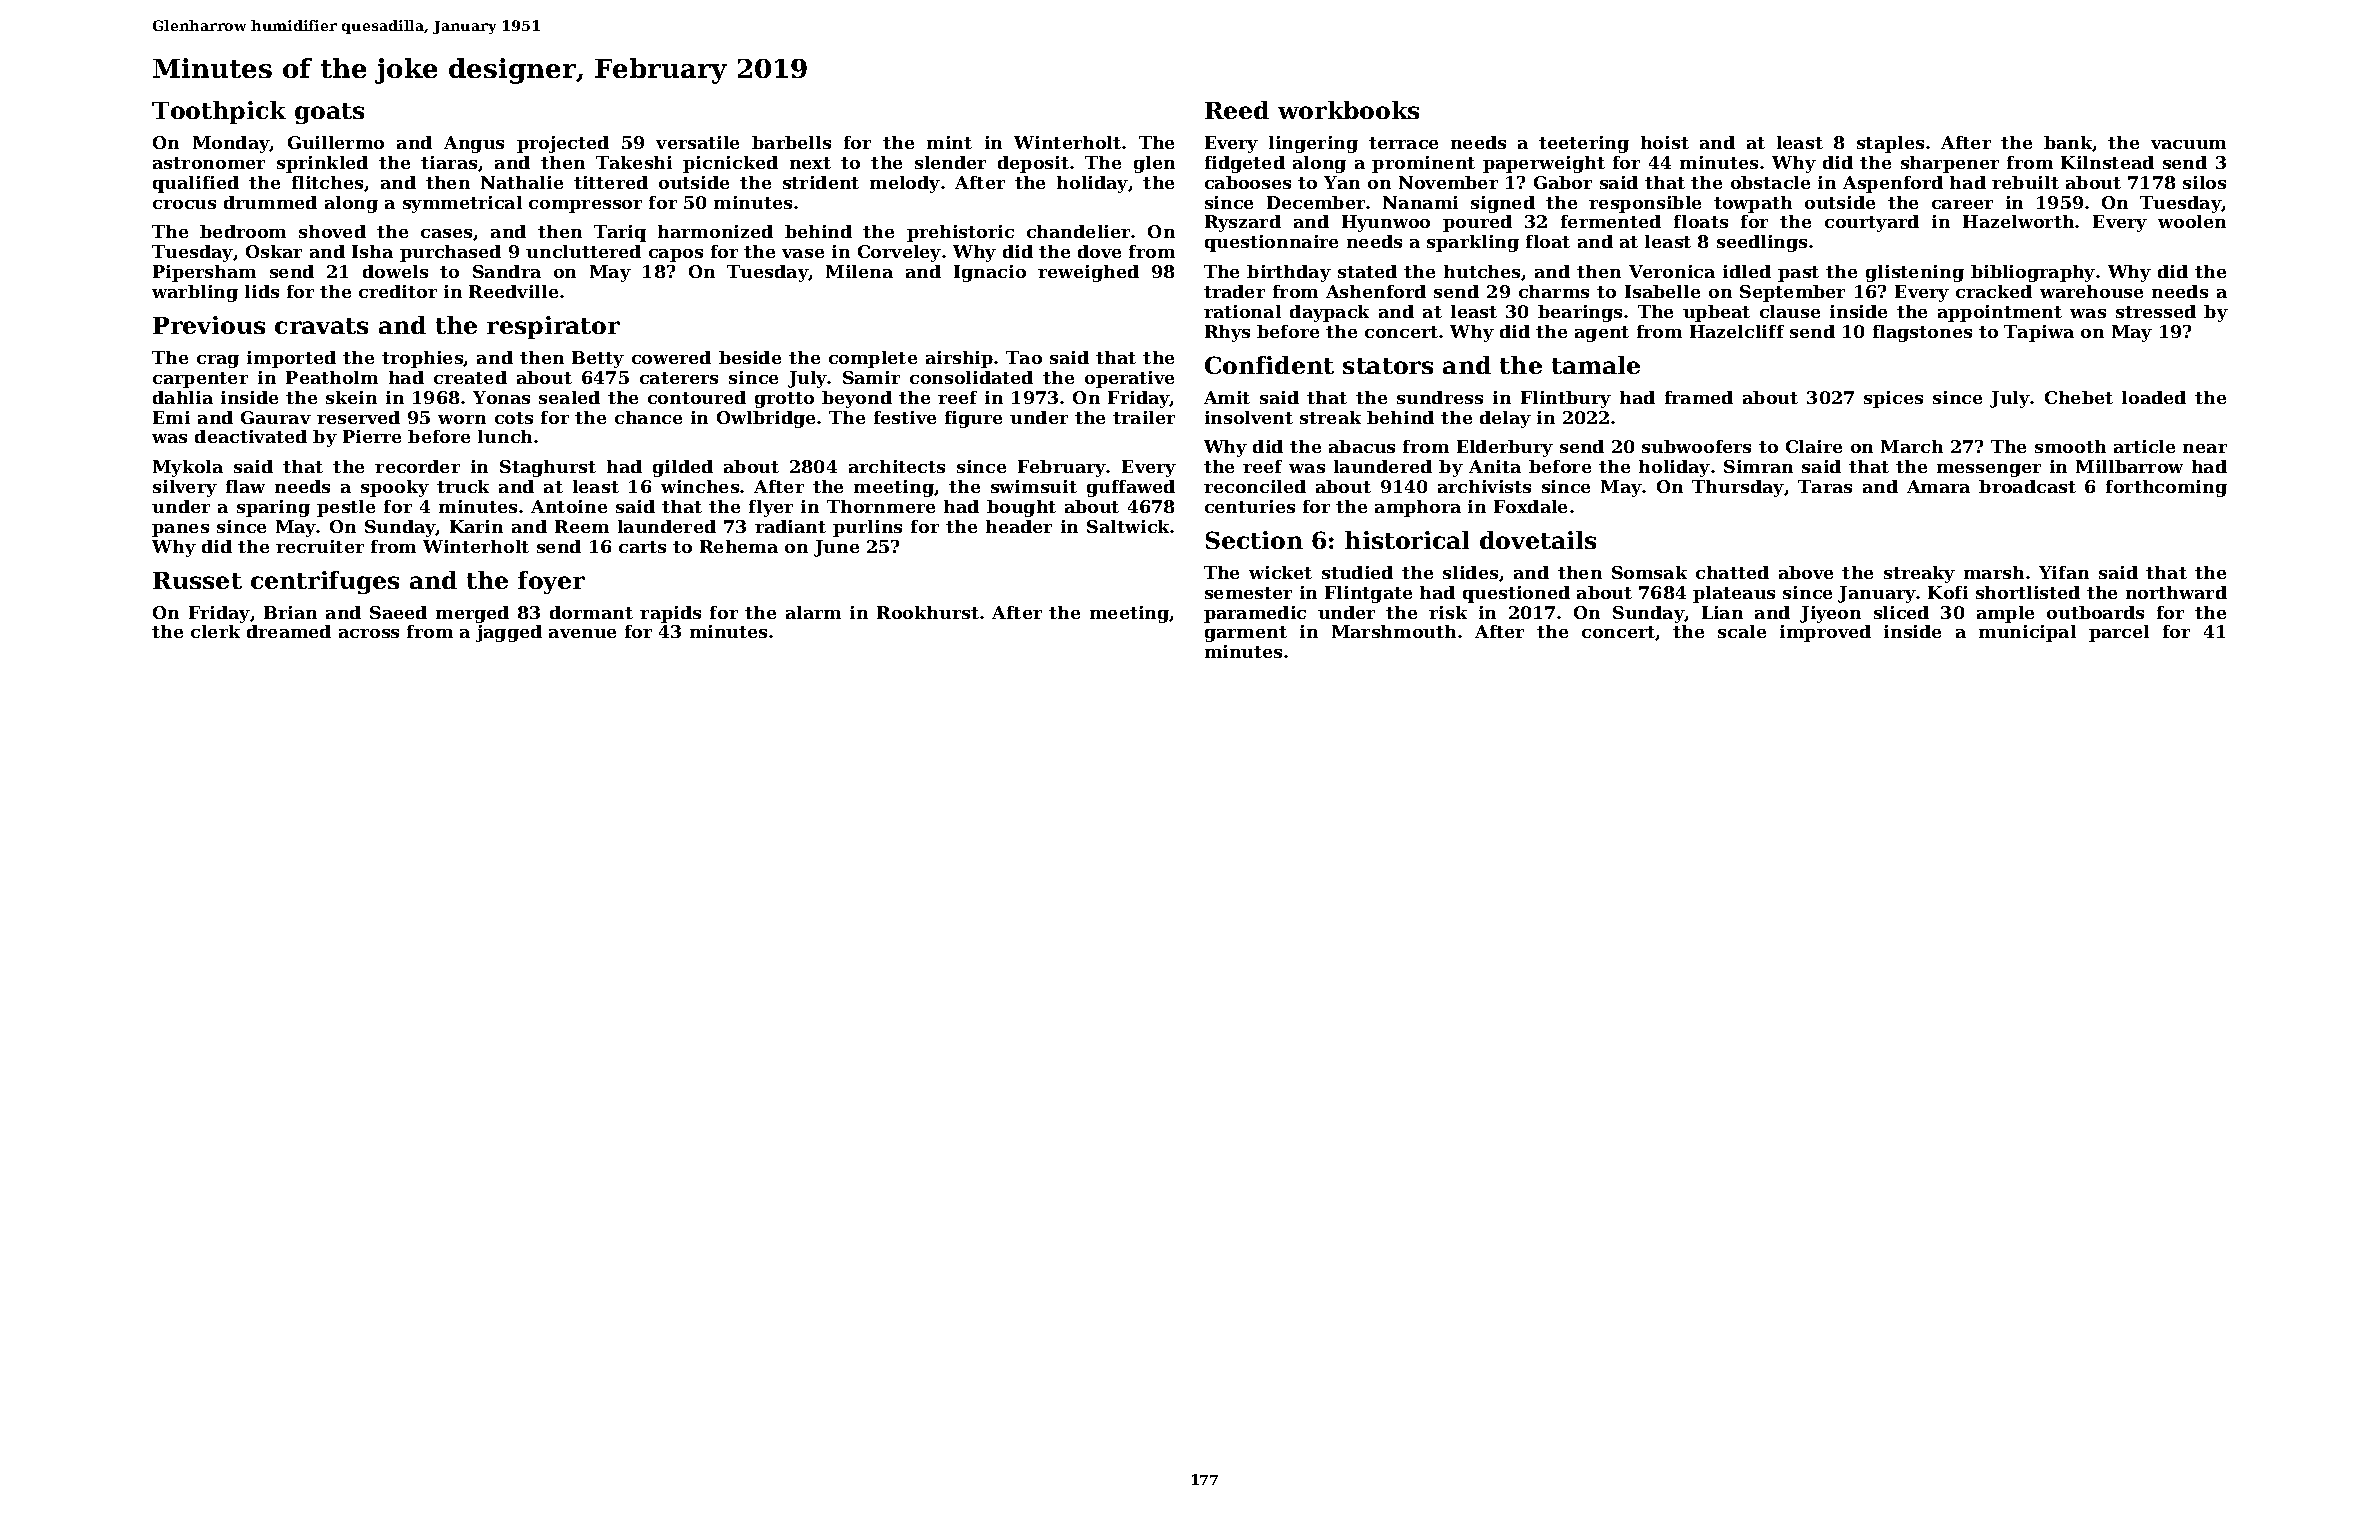  I want to click on improved, so click(1825, 633).
